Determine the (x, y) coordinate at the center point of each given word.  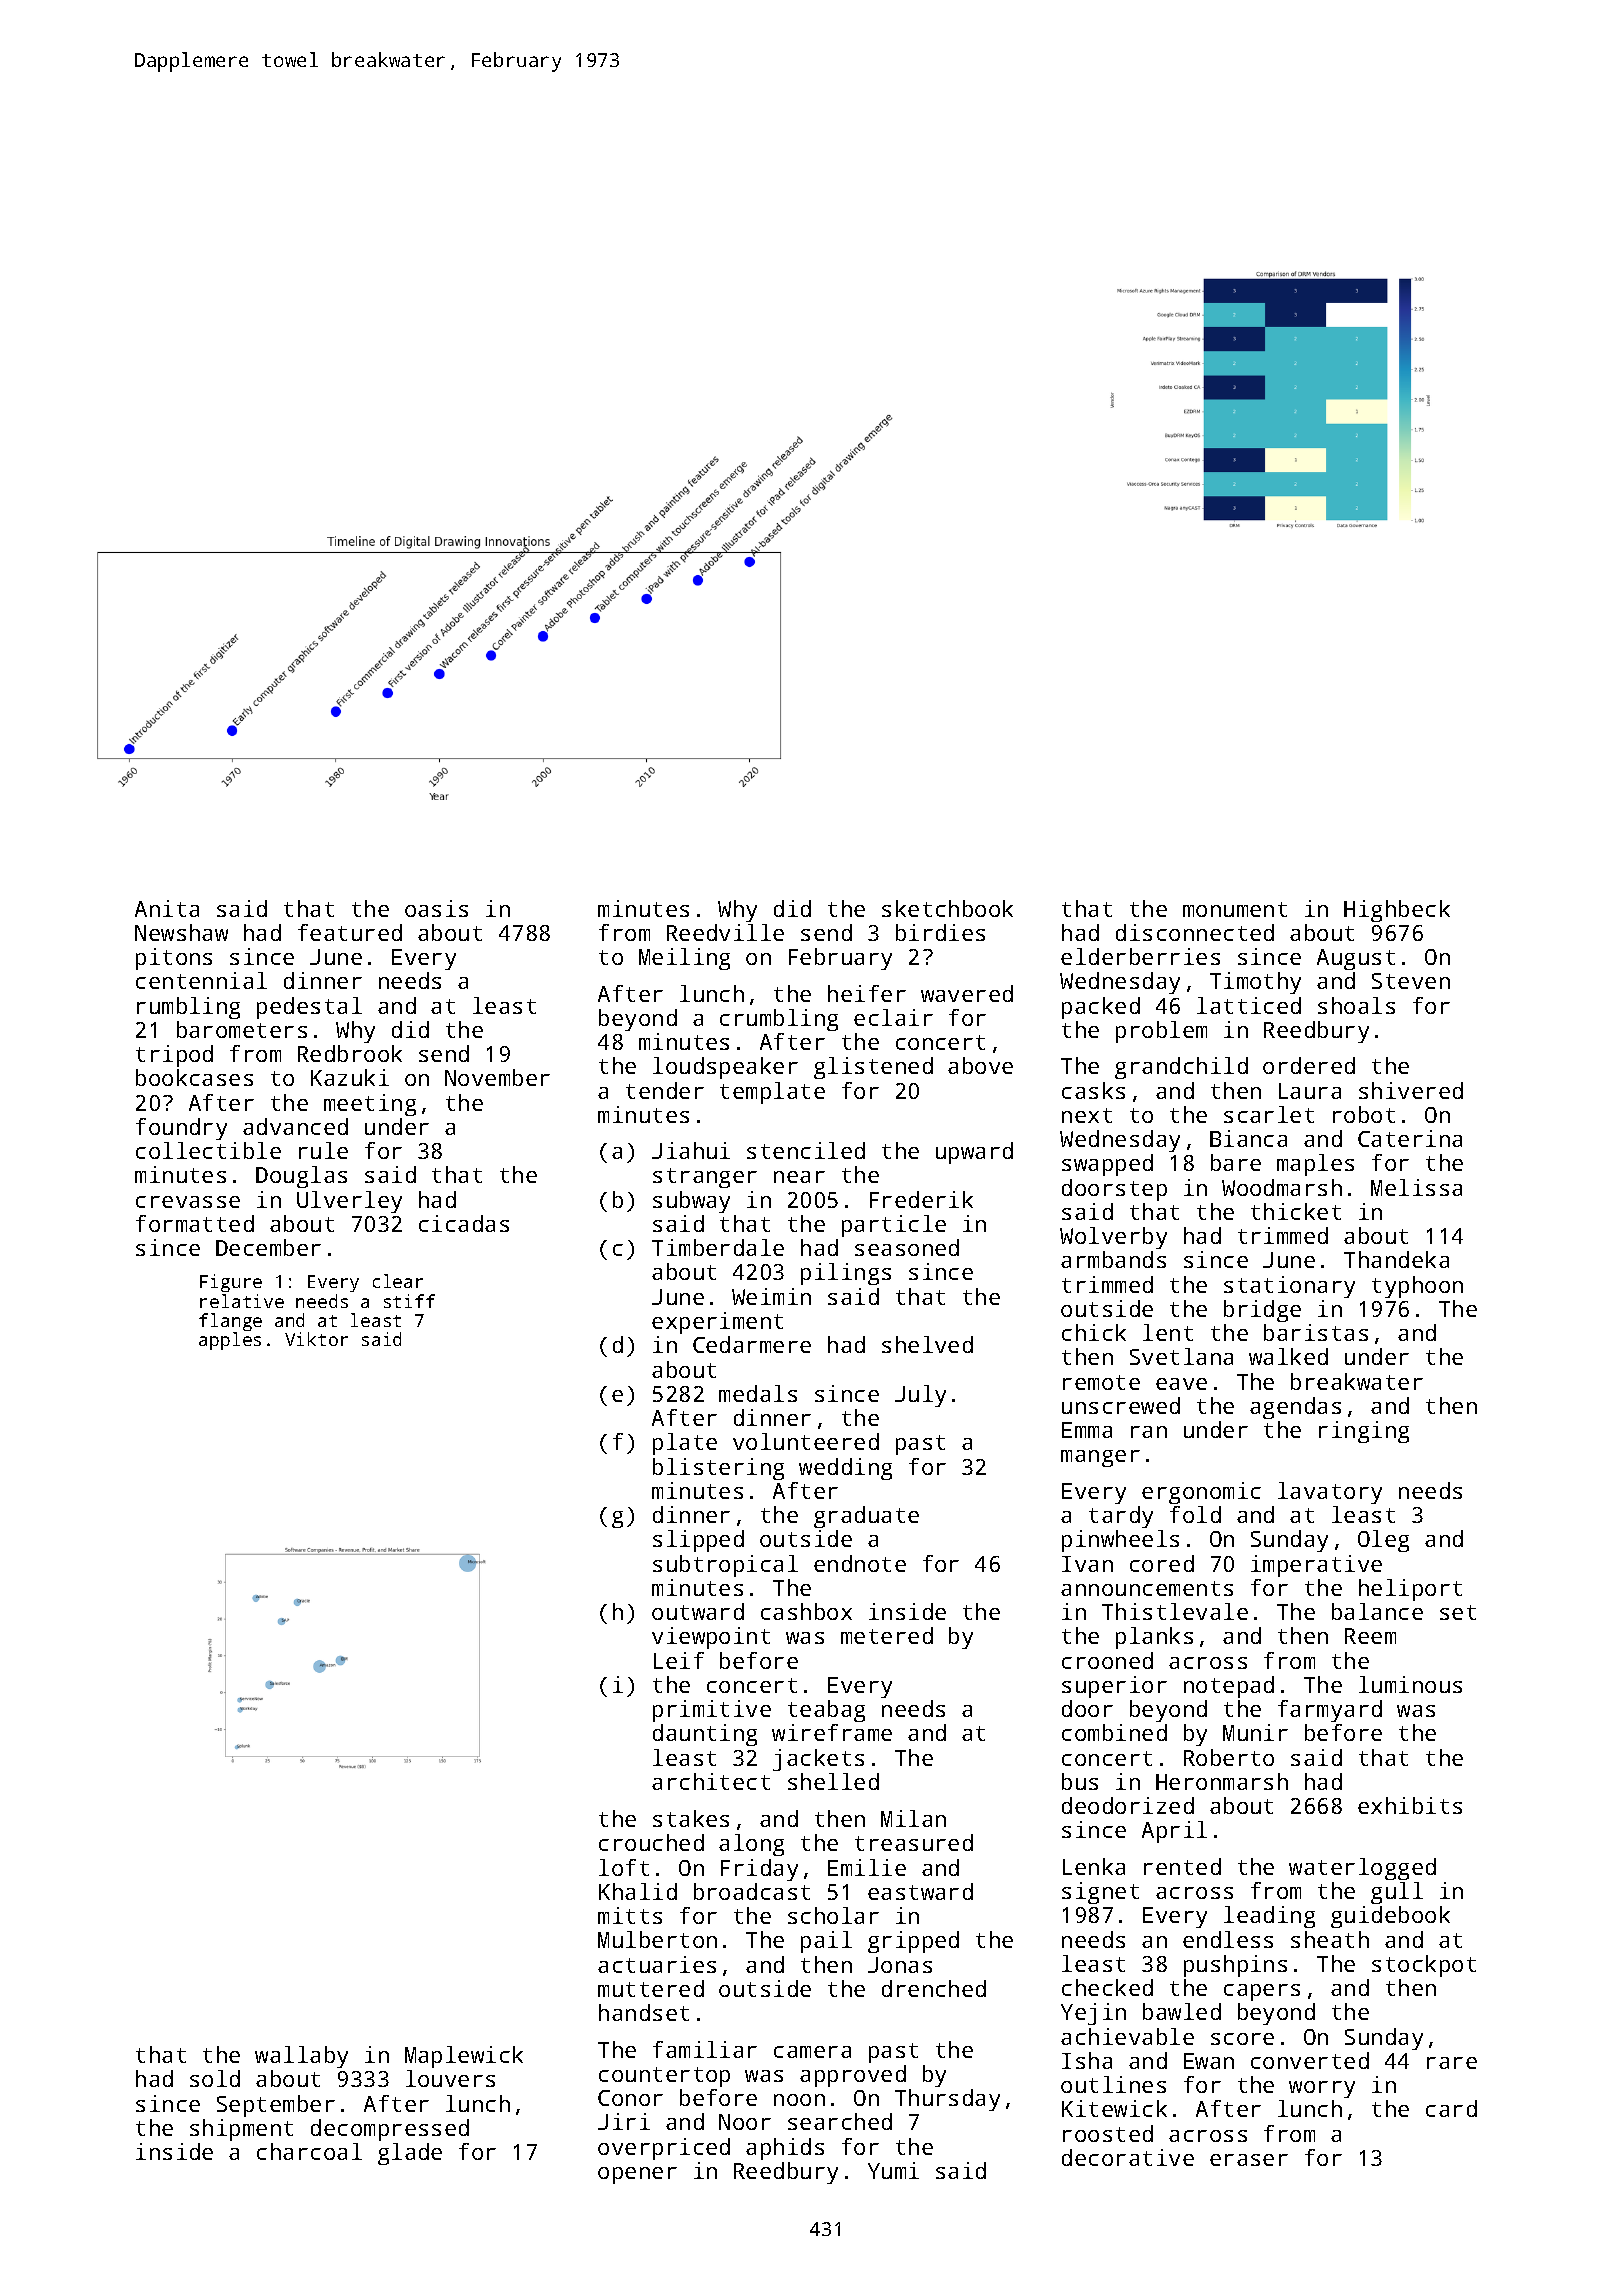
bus (1080, 1781)
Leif (679, 1660)
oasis (436, 908)
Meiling (684, 959)
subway (691, 1202)
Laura (1310, 1091)
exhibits (1410, 1805)
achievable (1127, 2036)
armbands (1113, 1259)
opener (637, 2175)
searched (840, 2121)
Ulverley (349, 1202)
